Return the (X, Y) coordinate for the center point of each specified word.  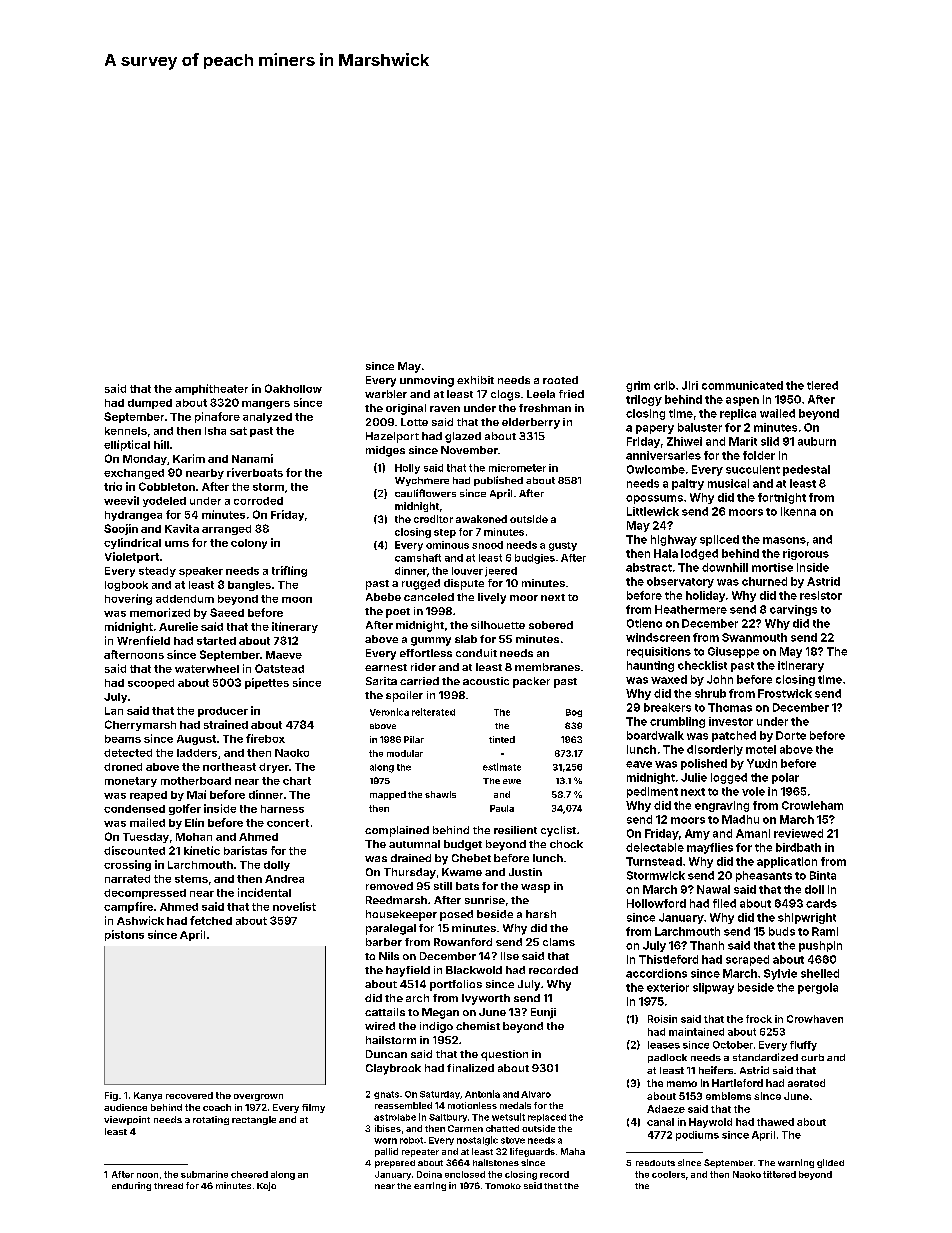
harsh (541, 914)
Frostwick (785, 693)
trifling (289, 571)
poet (398, 613)
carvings (793, 610)
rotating (211, 1120)
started (216, 641)
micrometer (517, 468)
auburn (817, 441)
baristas (245, 850)
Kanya (148, 1096)
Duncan (386, 1054)
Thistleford (668, 959)
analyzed (267, 418)
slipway (713, 988)
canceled (429, 597)
